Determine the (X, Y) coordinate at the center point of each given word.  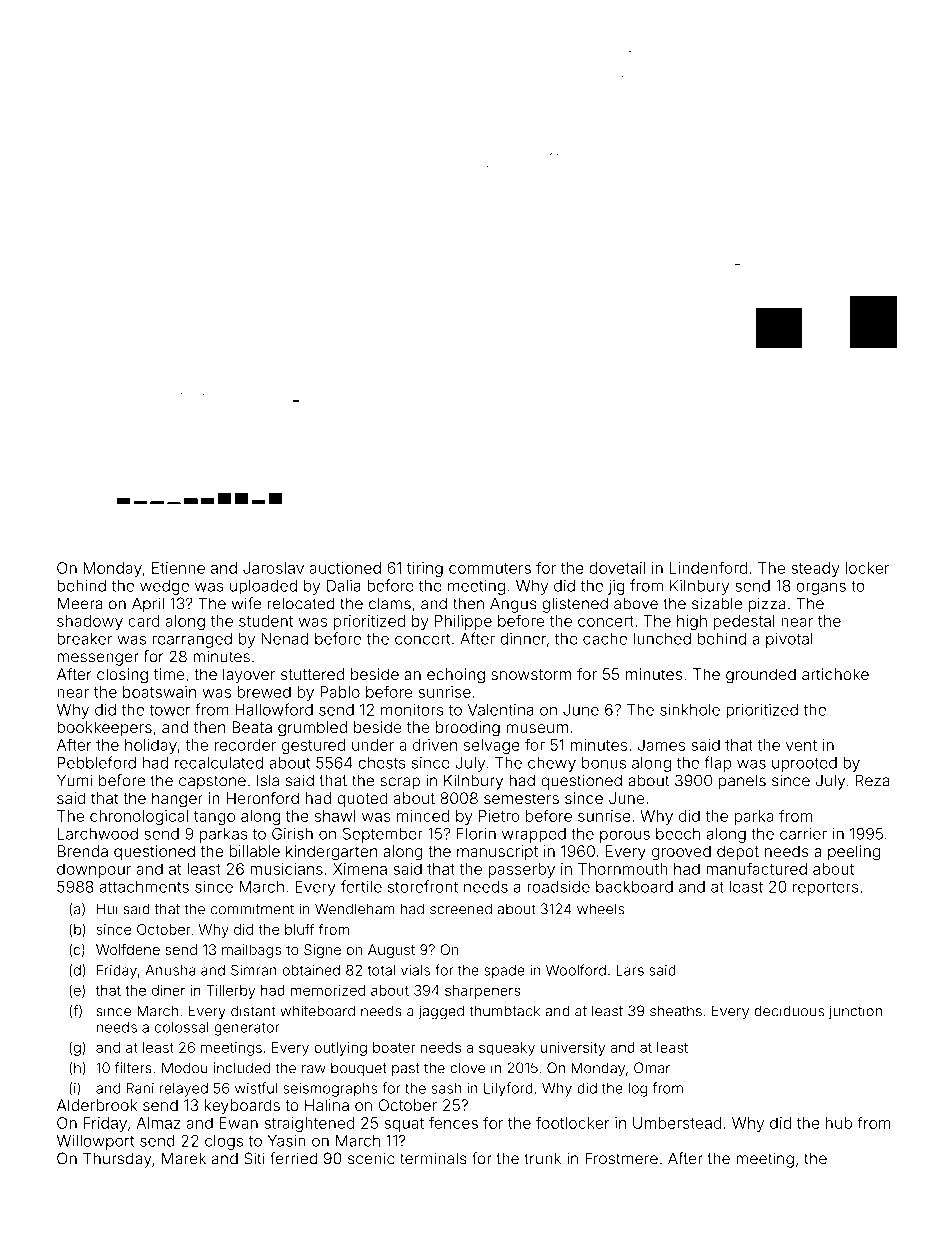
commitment (252, 909)
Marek (184, 1158)
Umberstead (677, 1123)
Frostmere (621, 1158)
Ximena (360, 869)
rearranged (192, 640)
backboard (634, 887)
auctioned (345, 568)
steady (815, 569)
